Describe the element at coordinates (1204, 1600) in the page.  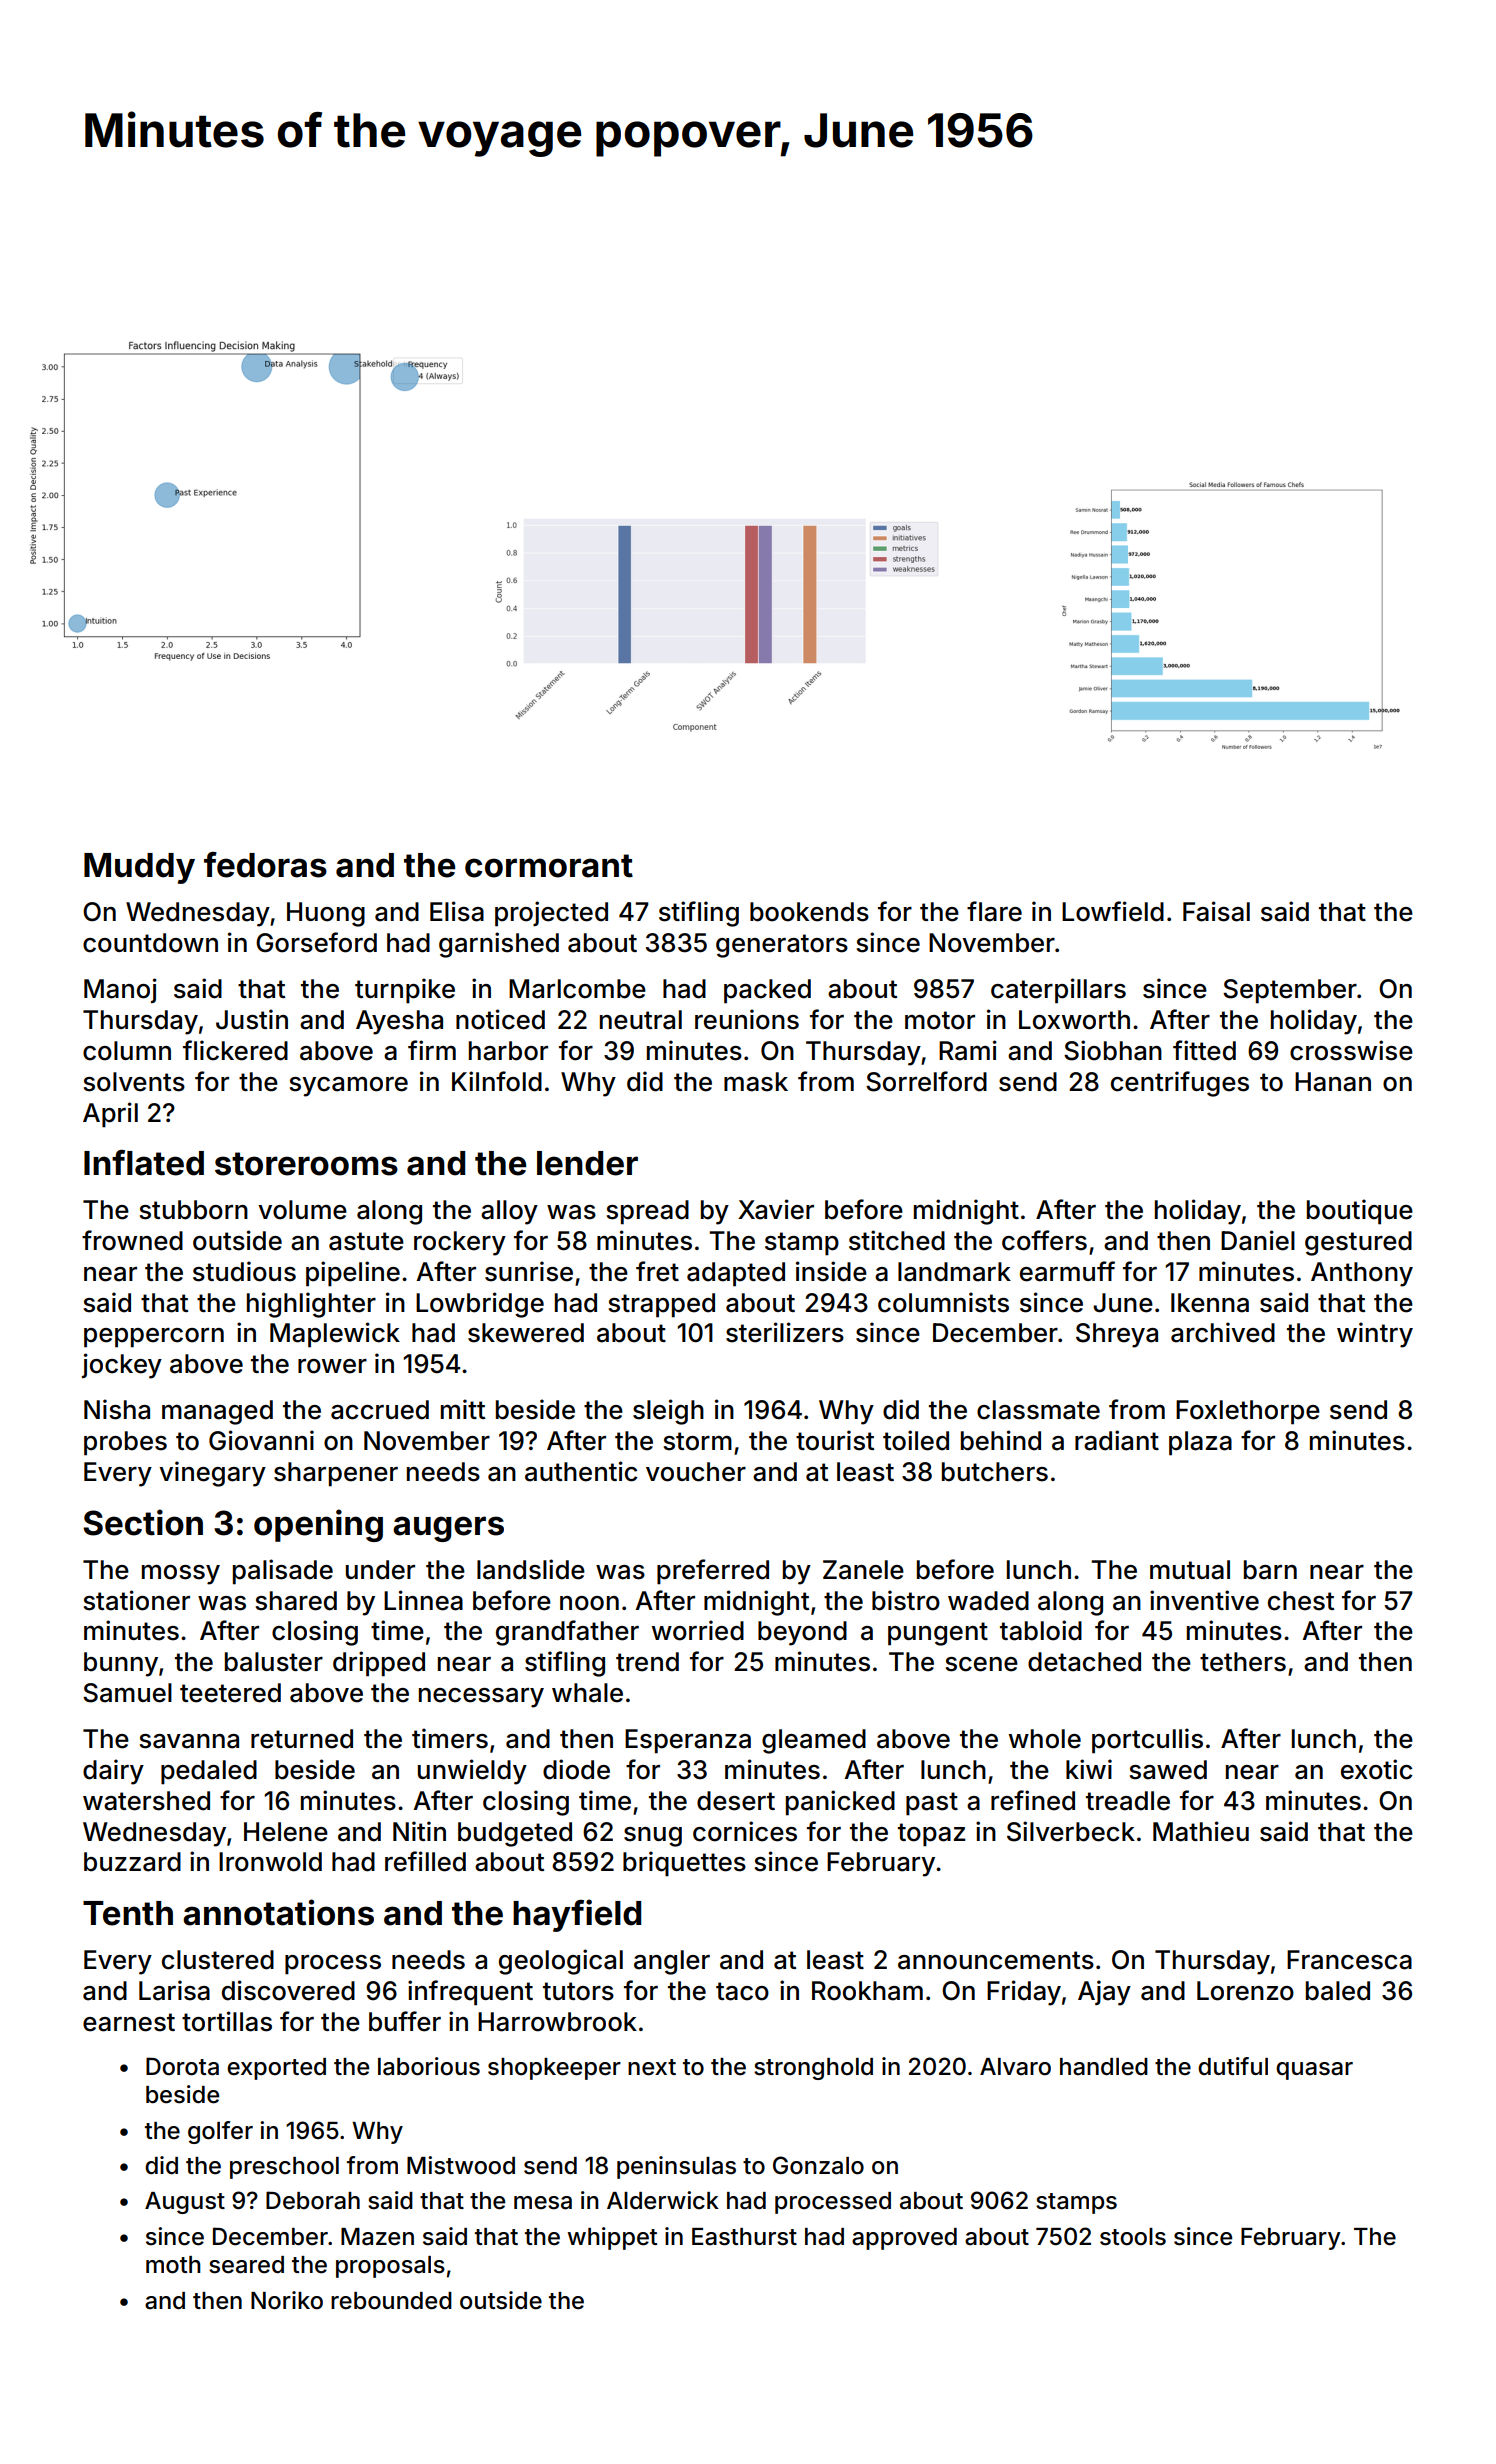
I see `inventive` at that location.
